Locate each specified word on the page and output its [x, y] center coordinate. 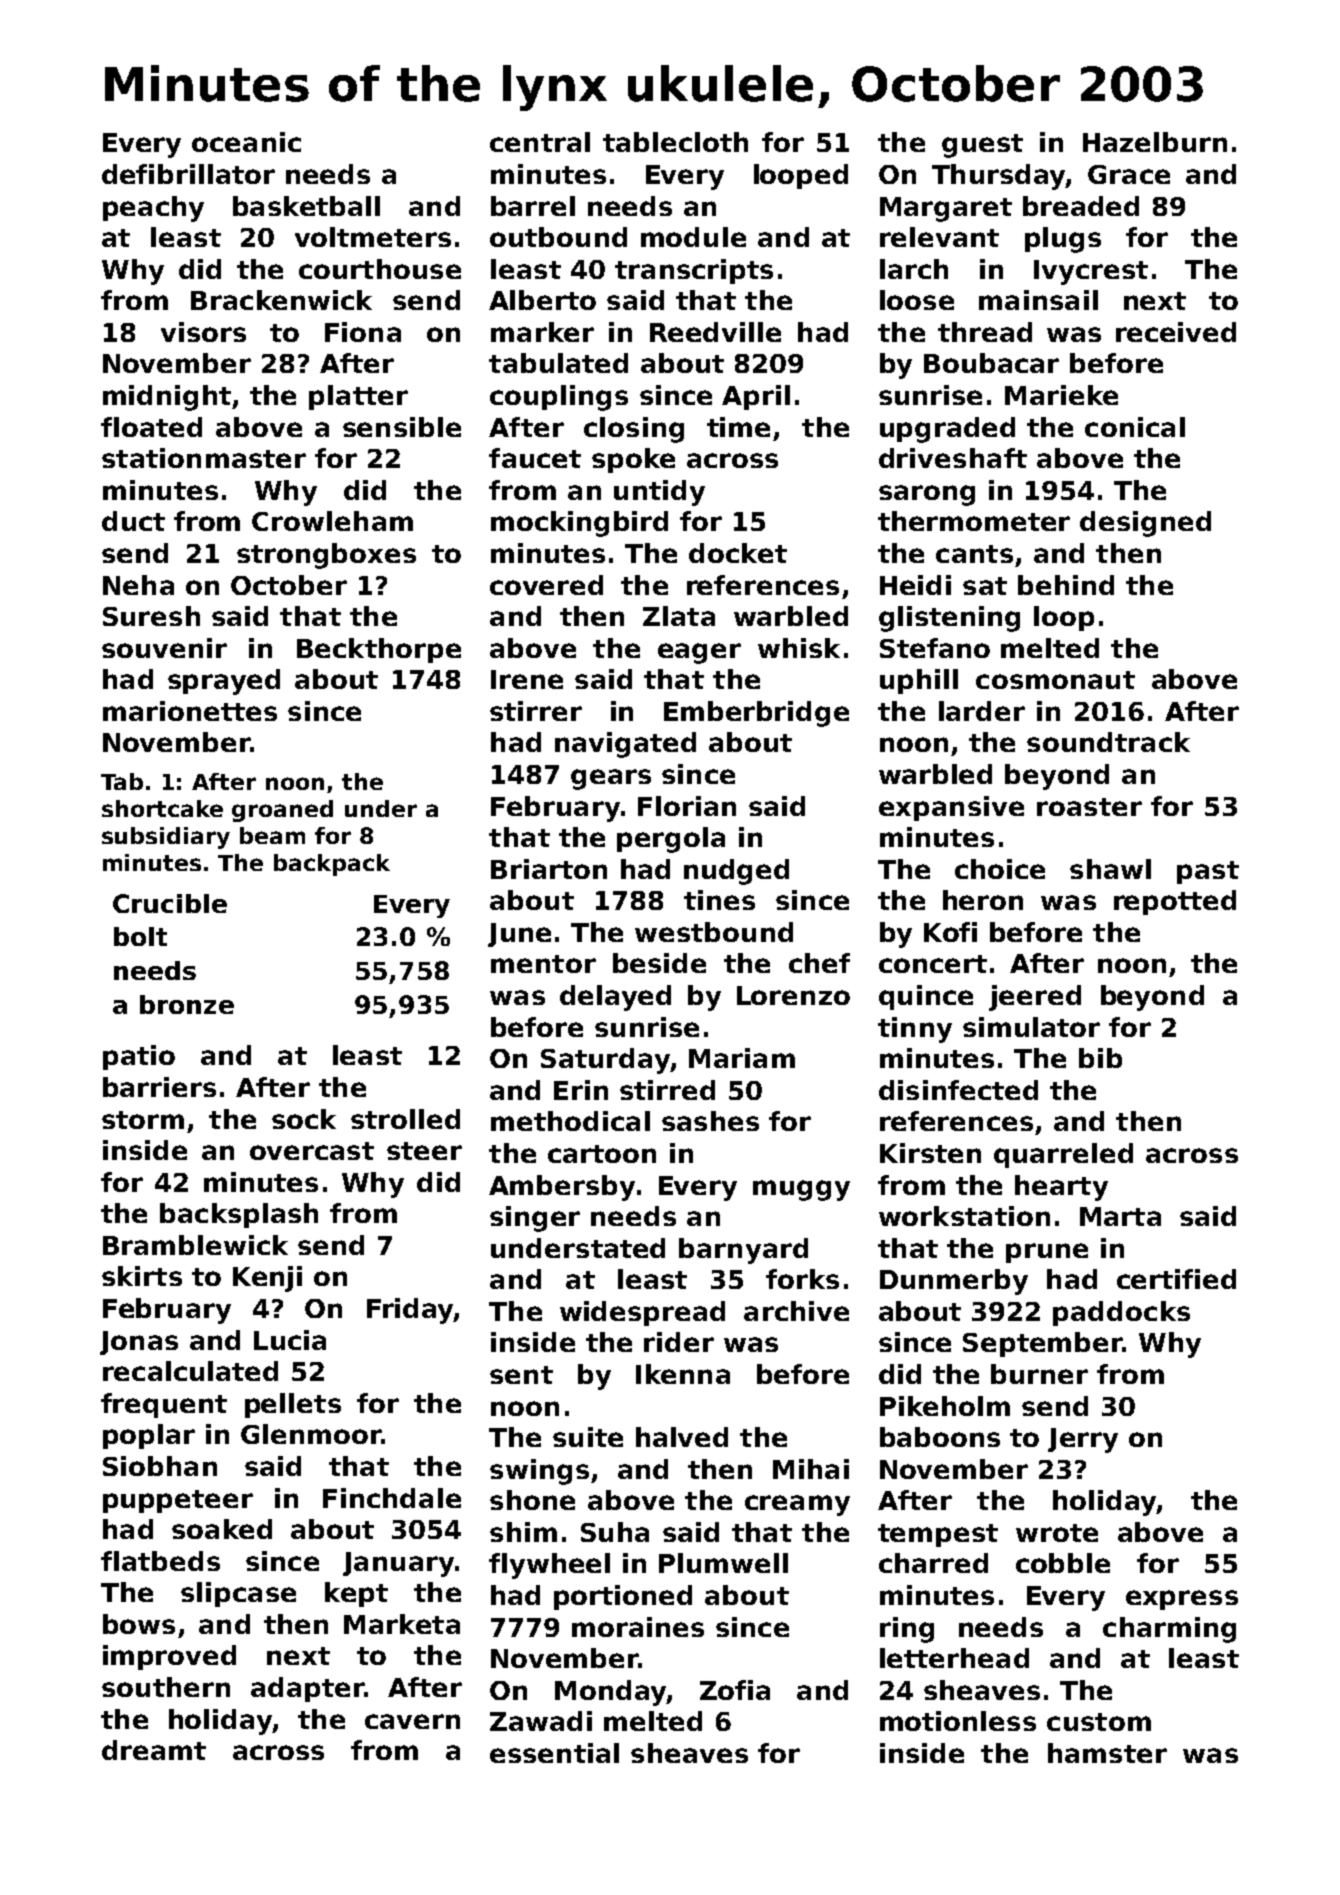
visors [203, 332]
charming [1169, 1630]
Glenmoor [311, 1434]
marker [542, 332]
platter [358, 397]
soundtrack [1108, 742]
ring [907, 1630]
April [756, 397]
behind [1066, 585]
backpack [332, 865]
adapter [307, 1689]
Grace [1129, 174]
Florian [687, 806]
